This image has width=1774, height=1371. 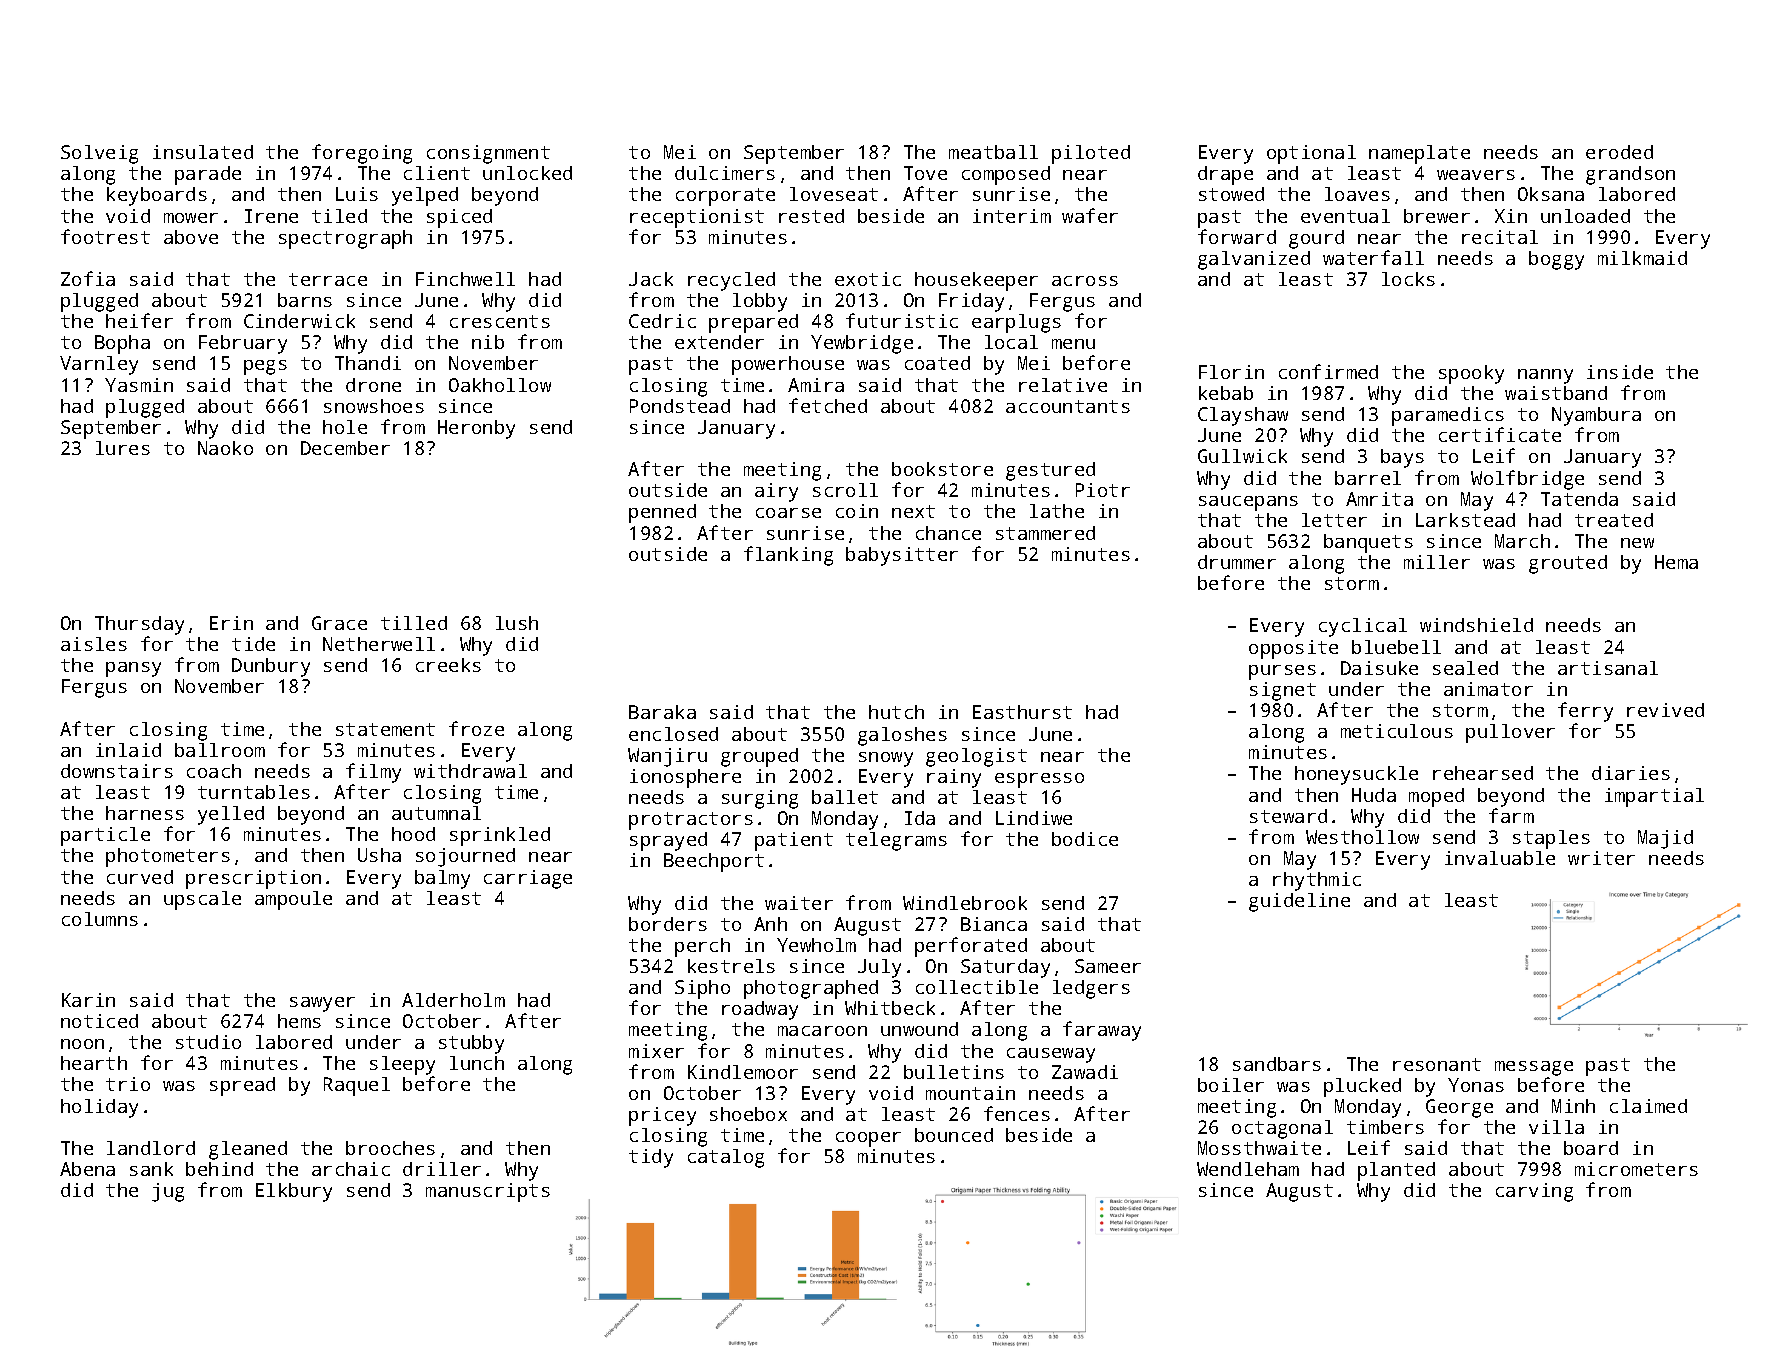 I want to click on resonant, so click(x=1437, y=1064).
